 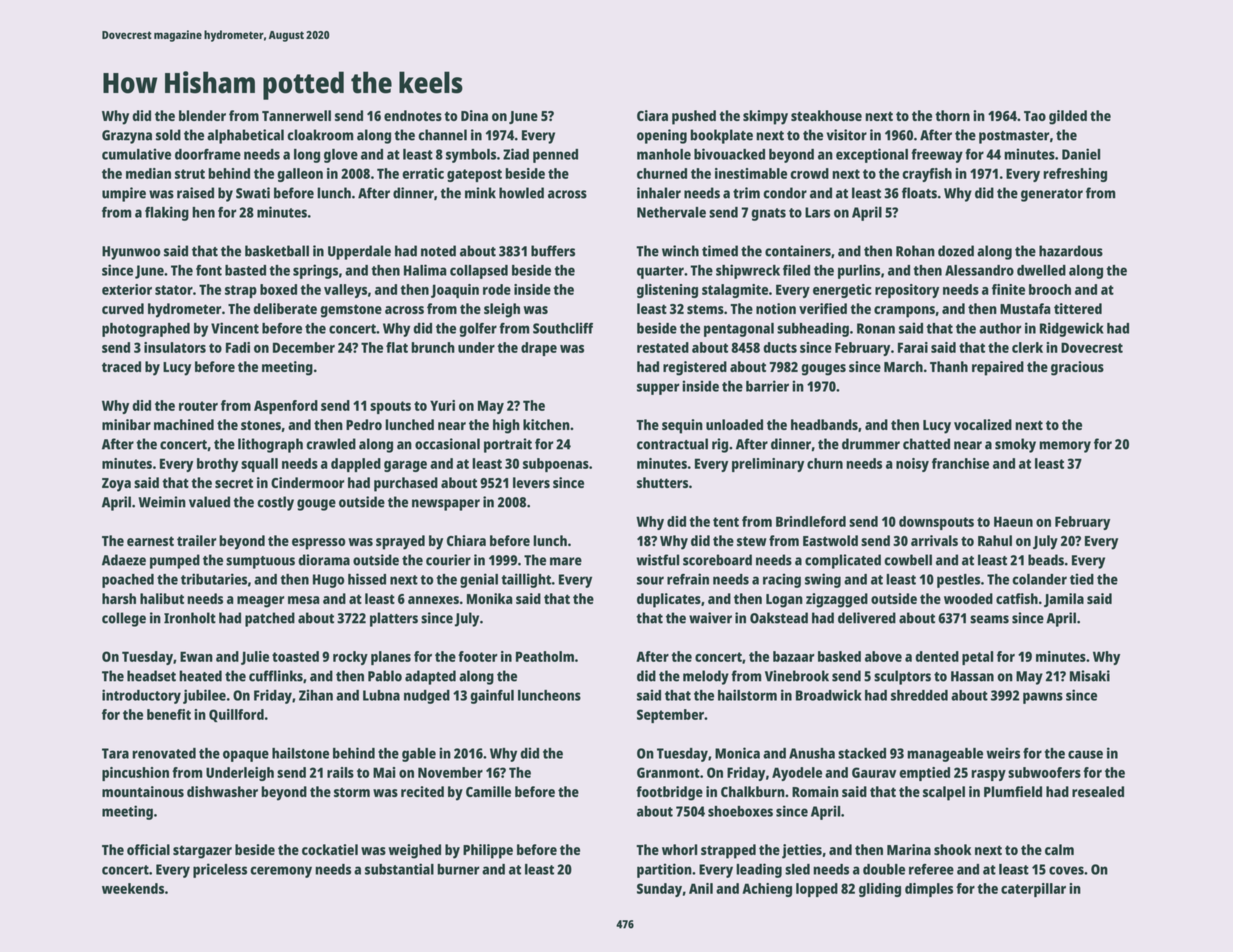 I want to click on bazaar, so click(x=793, y=656).
